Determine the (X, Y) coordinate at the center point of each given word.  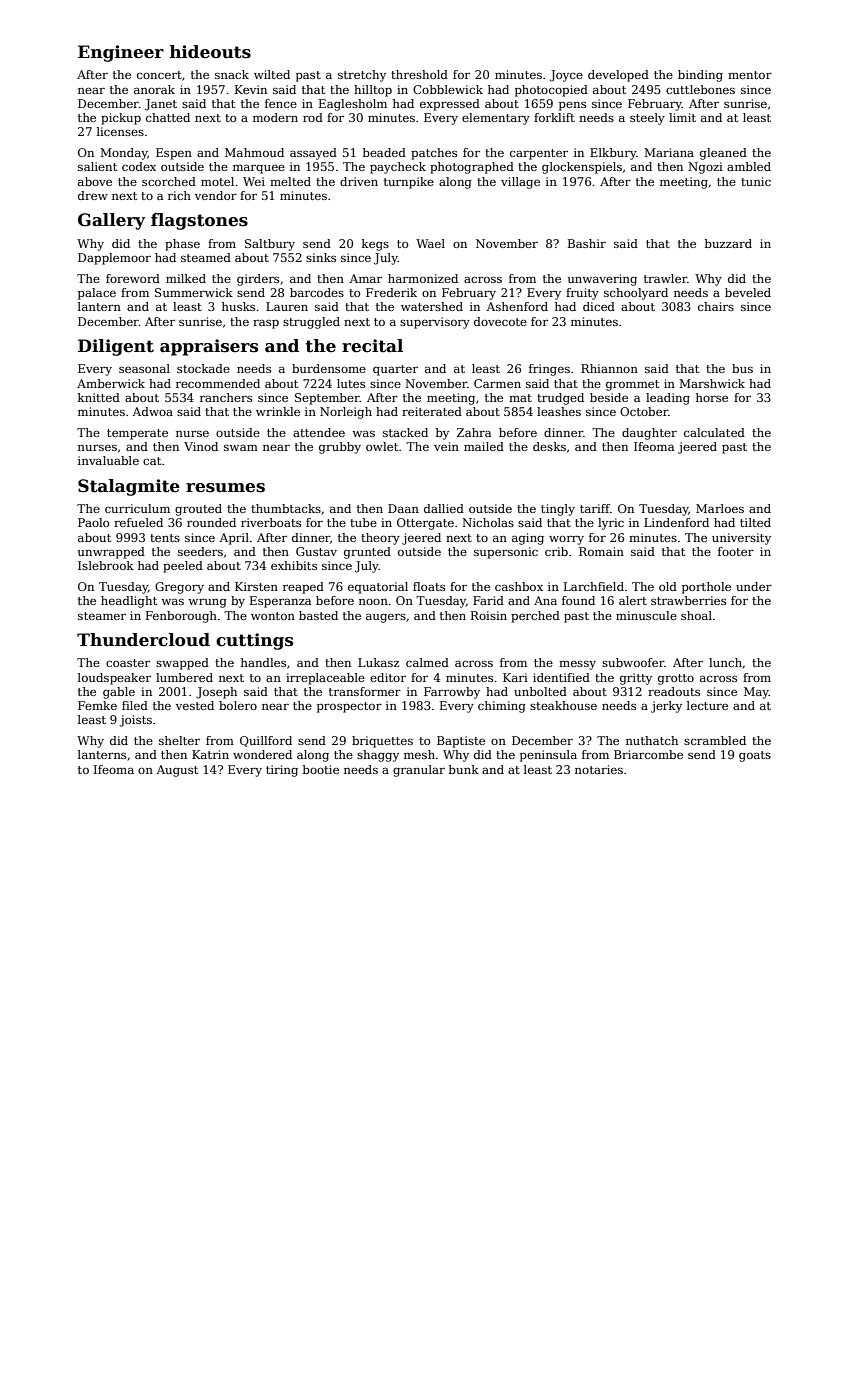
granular (419, 771)
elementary (496, 119)
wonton (273, 616)
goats (755, 756)
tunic (756, 181)
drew (93, 195)
